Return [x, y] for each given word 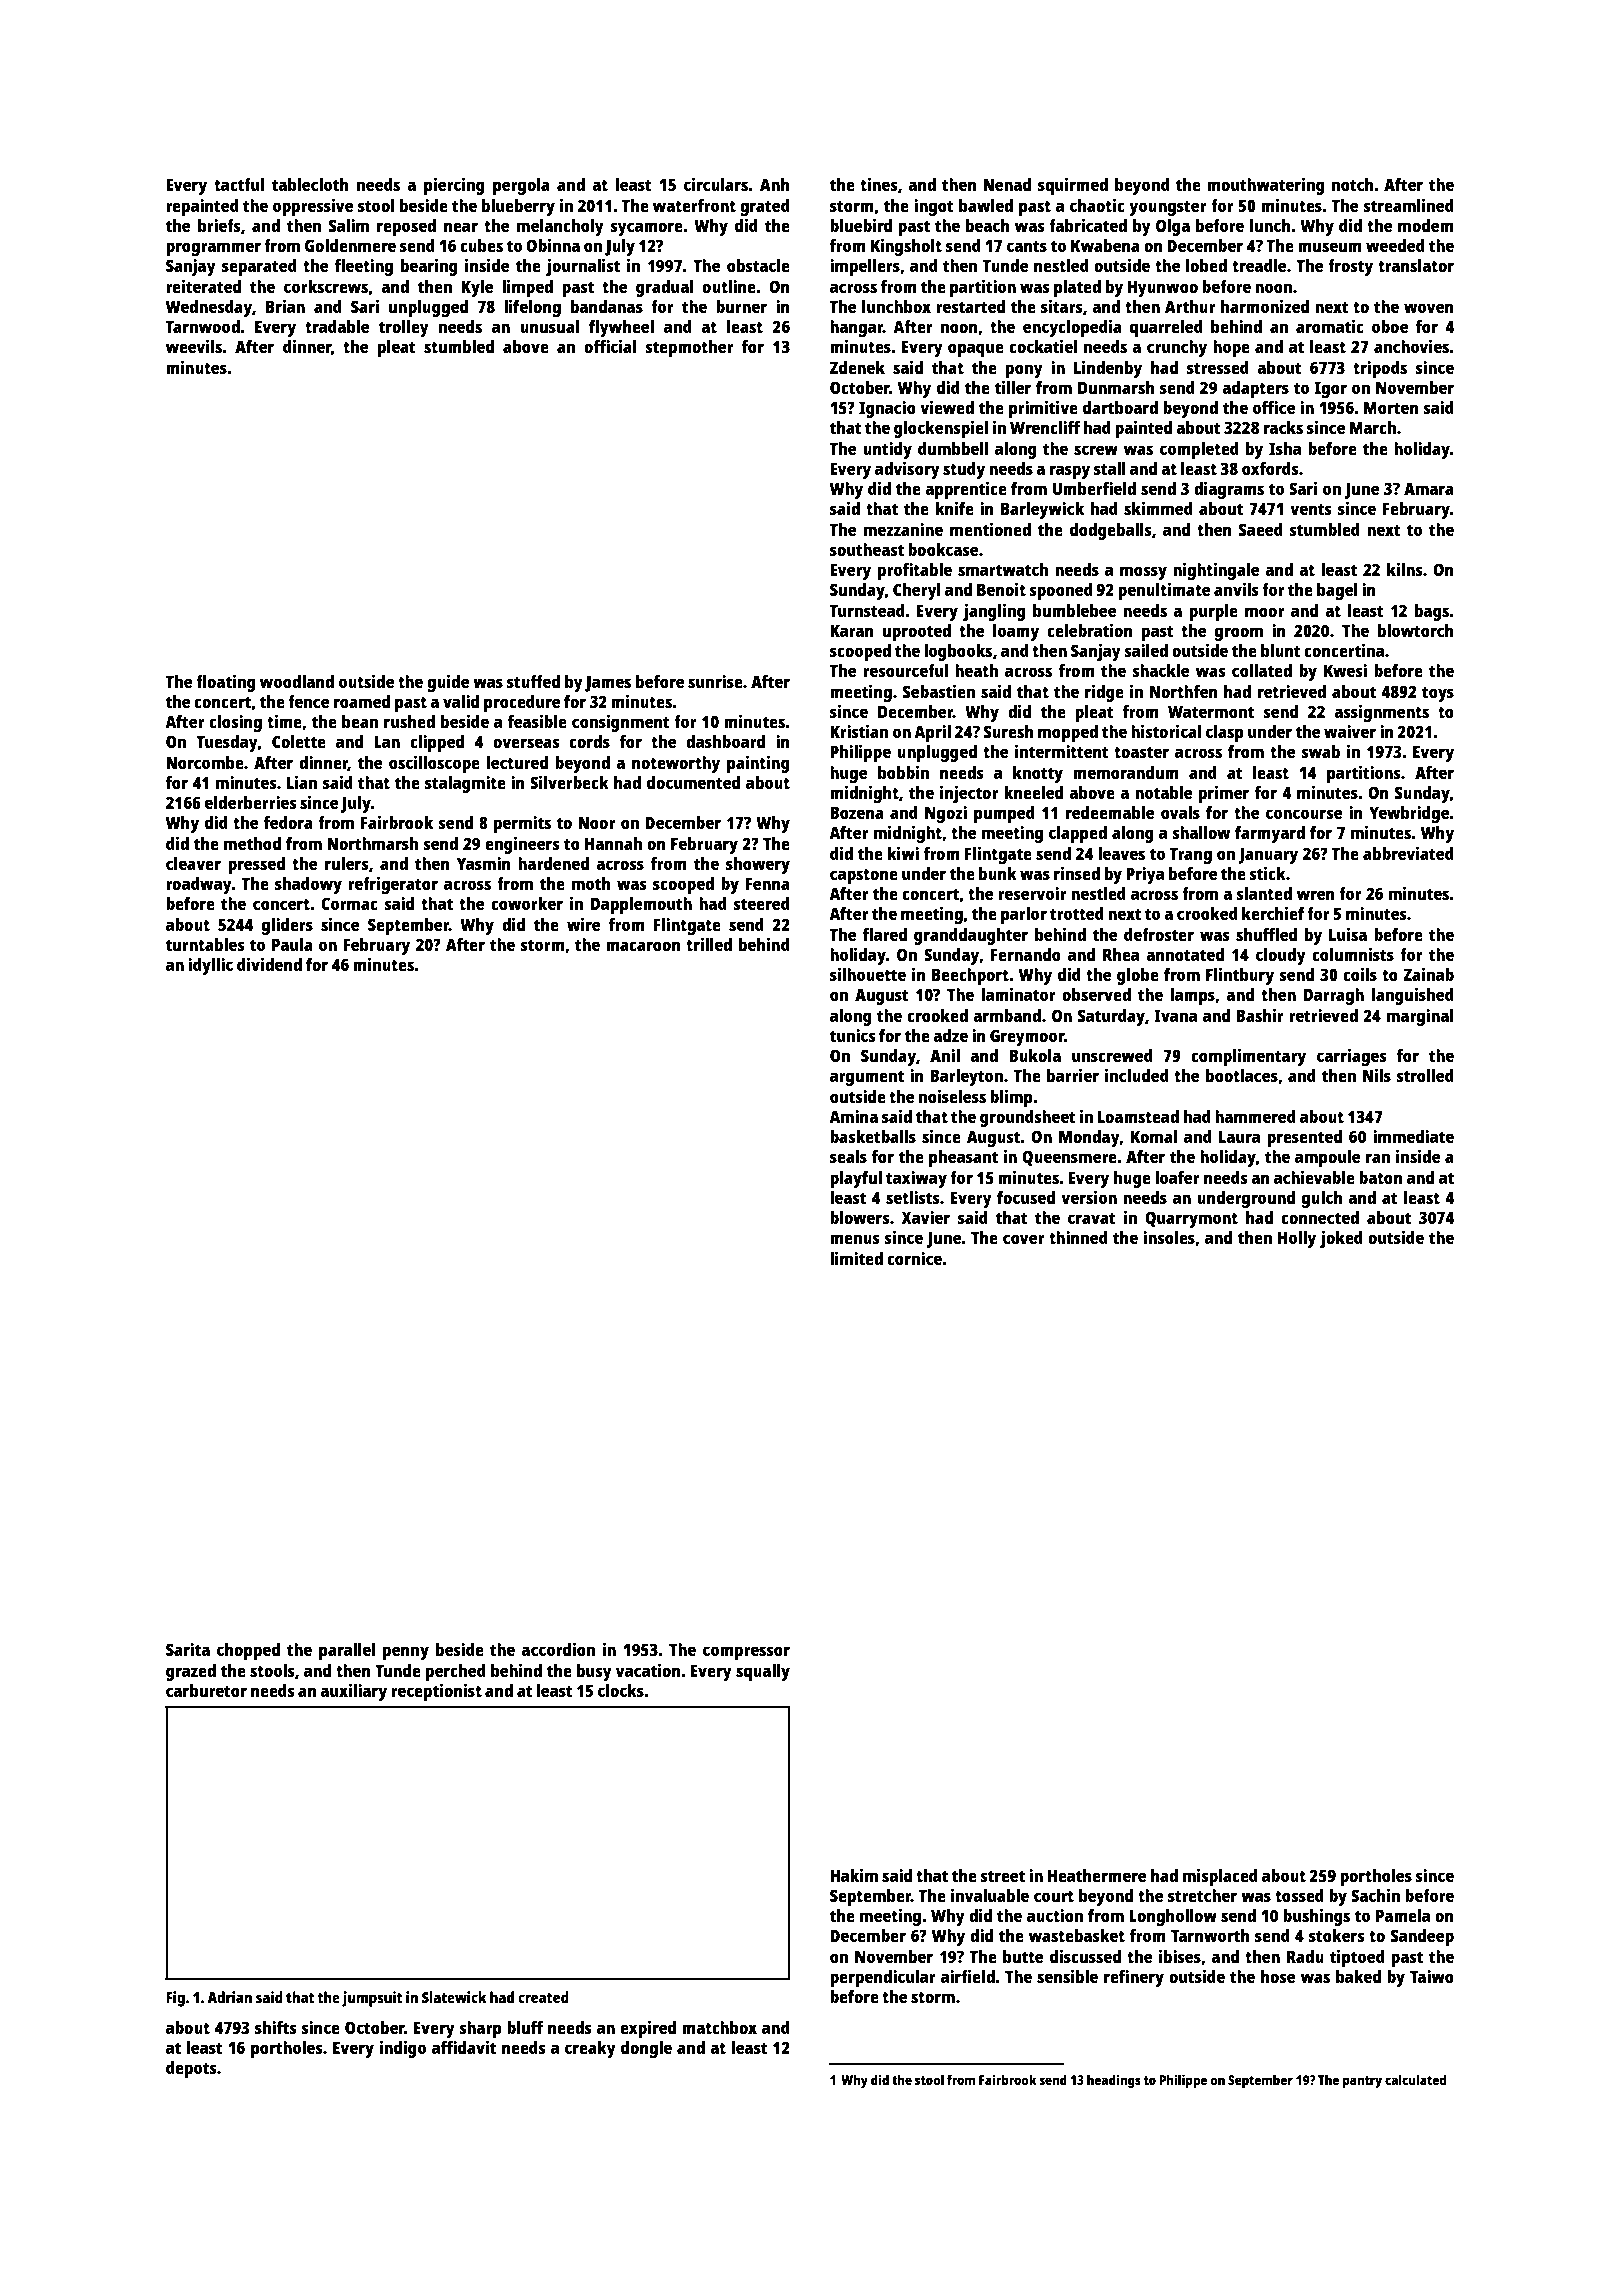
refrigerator [393, 885]
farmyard [1270, 834]
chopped [248, 1651]
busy [594, 1672]
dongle [646, 2049]
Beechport [970, 976]
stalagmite [465, 784]
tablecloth [310, 184]
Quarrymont [1191, 1219]
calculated [1415, 2079]
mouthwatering [1266, 186]
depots [191, 2069]
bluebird [861, 225]
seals [848, 1156]
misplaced [1220, 1877]
